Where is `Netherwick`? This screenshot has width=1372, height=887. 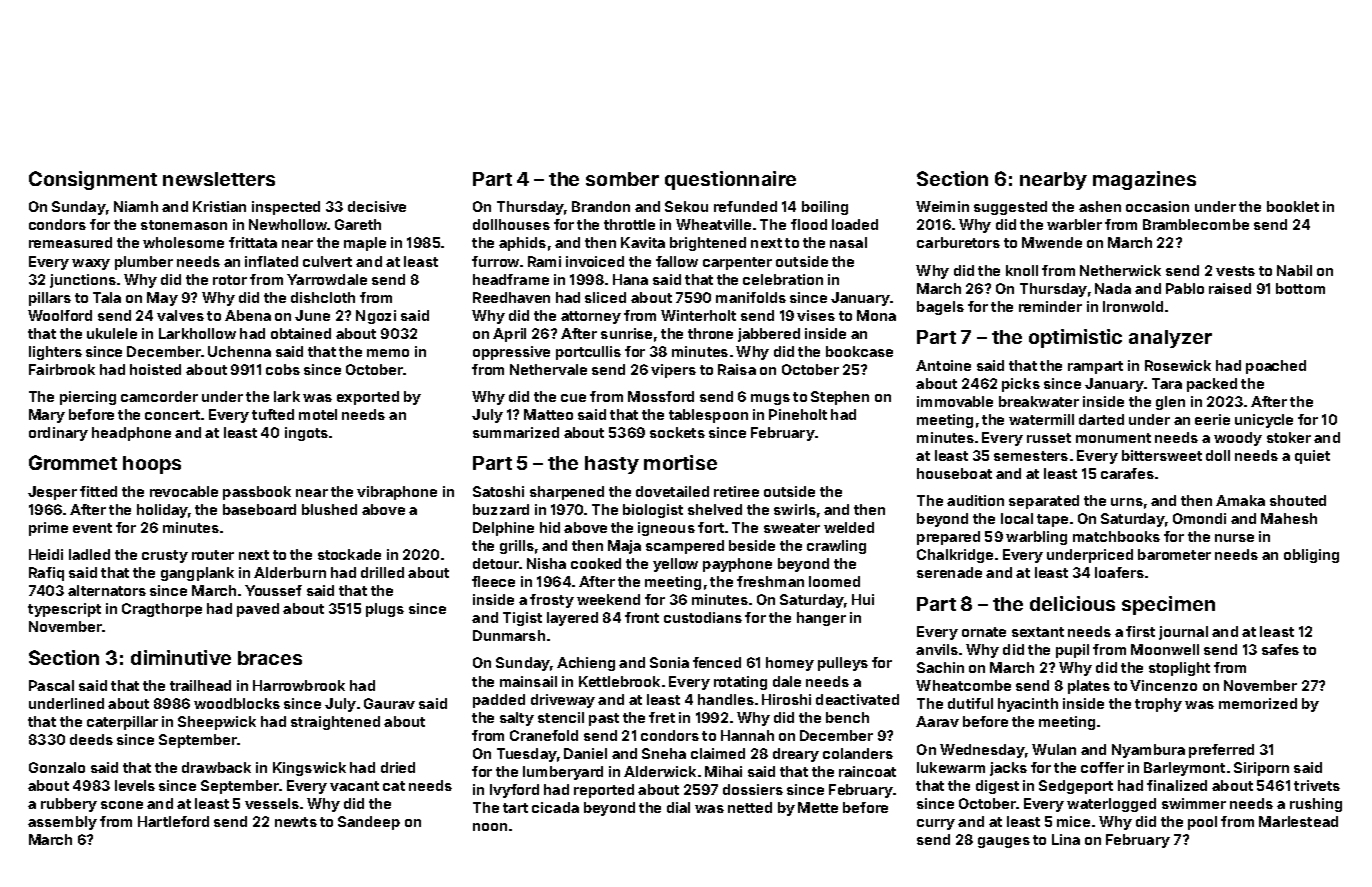
Netherwick is located at coordinates (1120, 270).
